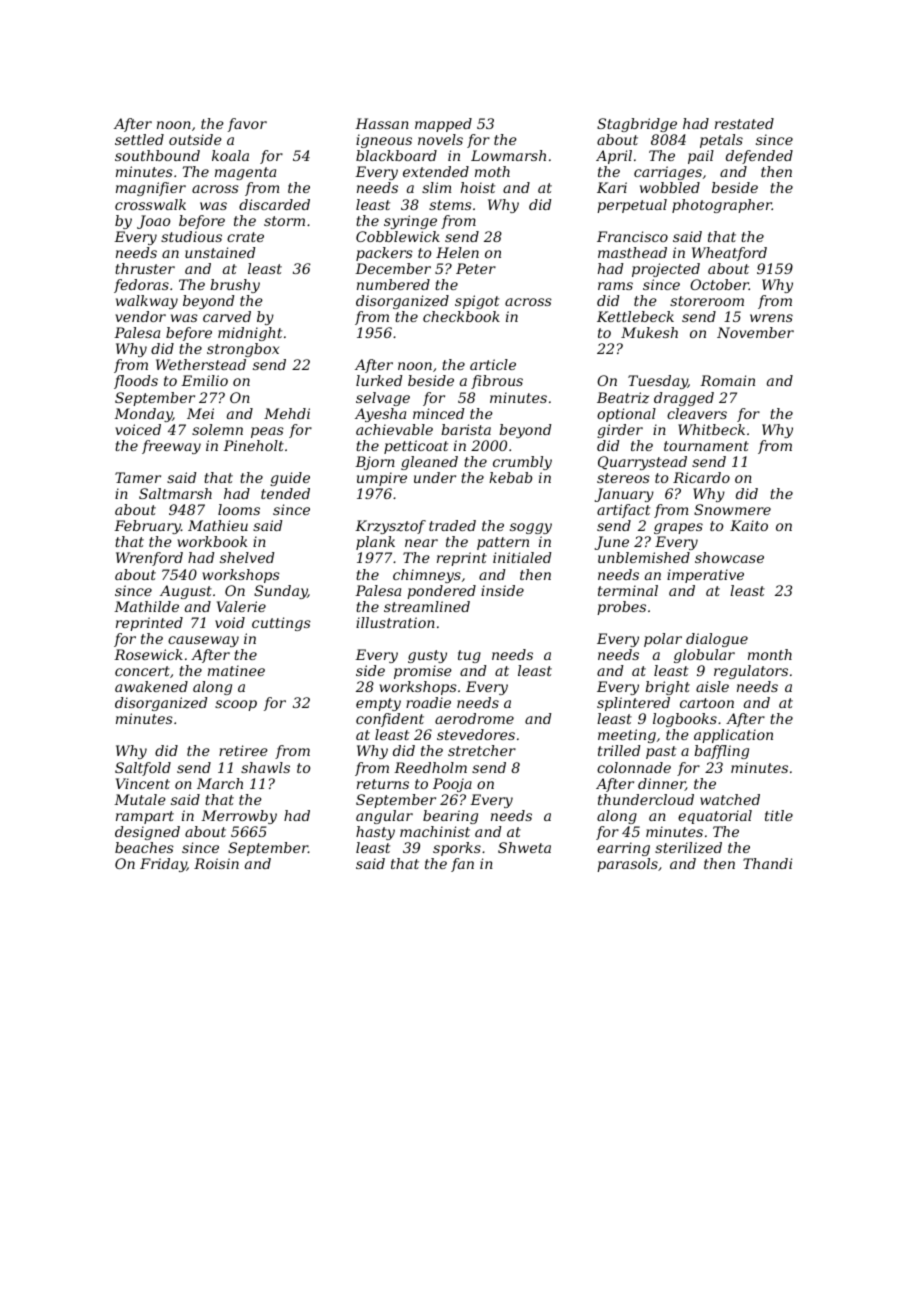 Image resolution: width=908 pixels, height=1316 pixels. Describe the element at coordinates (744, 123) in the image. I see `restated` at that location.
